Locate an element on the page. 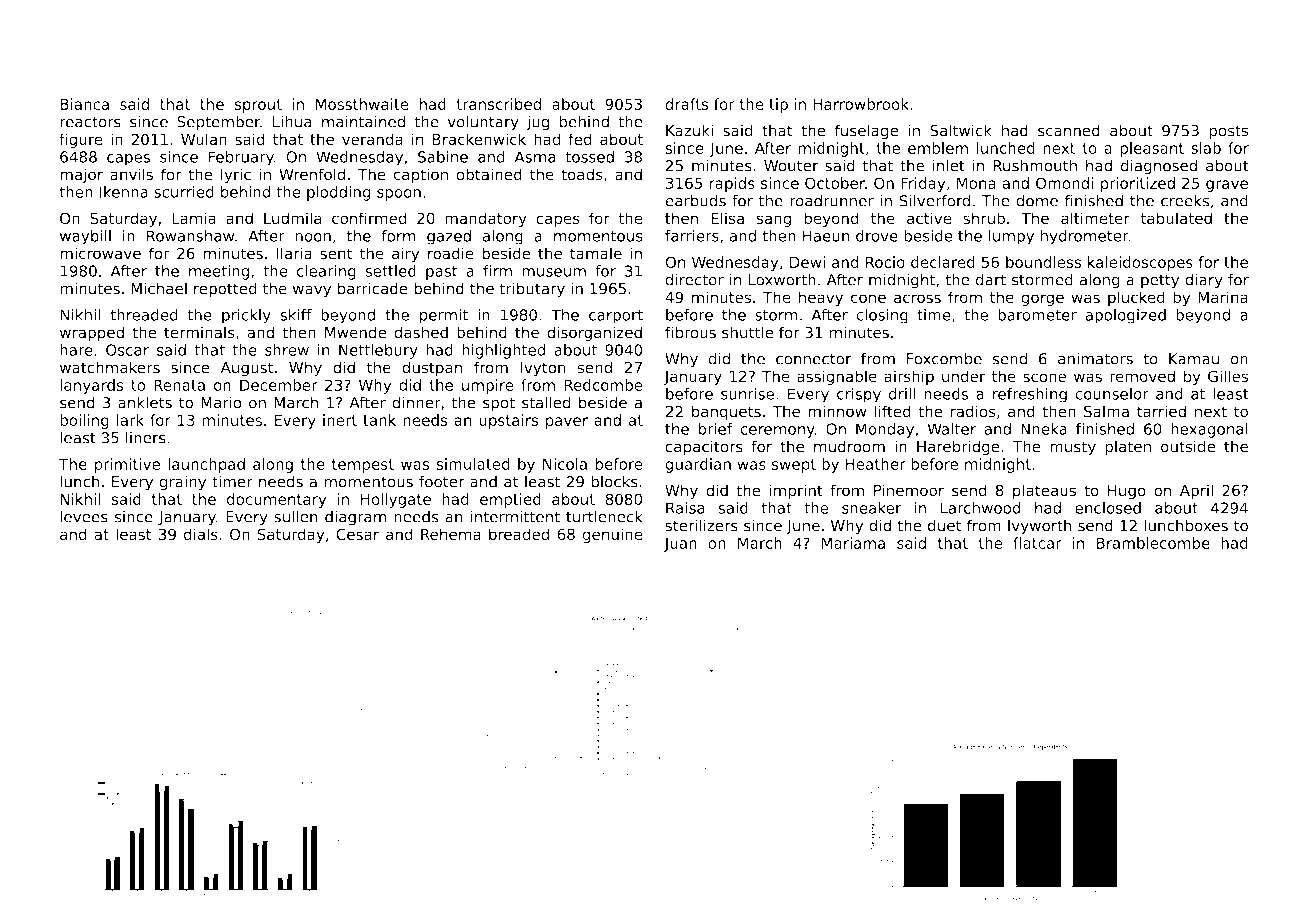 Image resolution: width=1308 pixels, height=924 pixels. drafts is located at coordinates (687, 104).
